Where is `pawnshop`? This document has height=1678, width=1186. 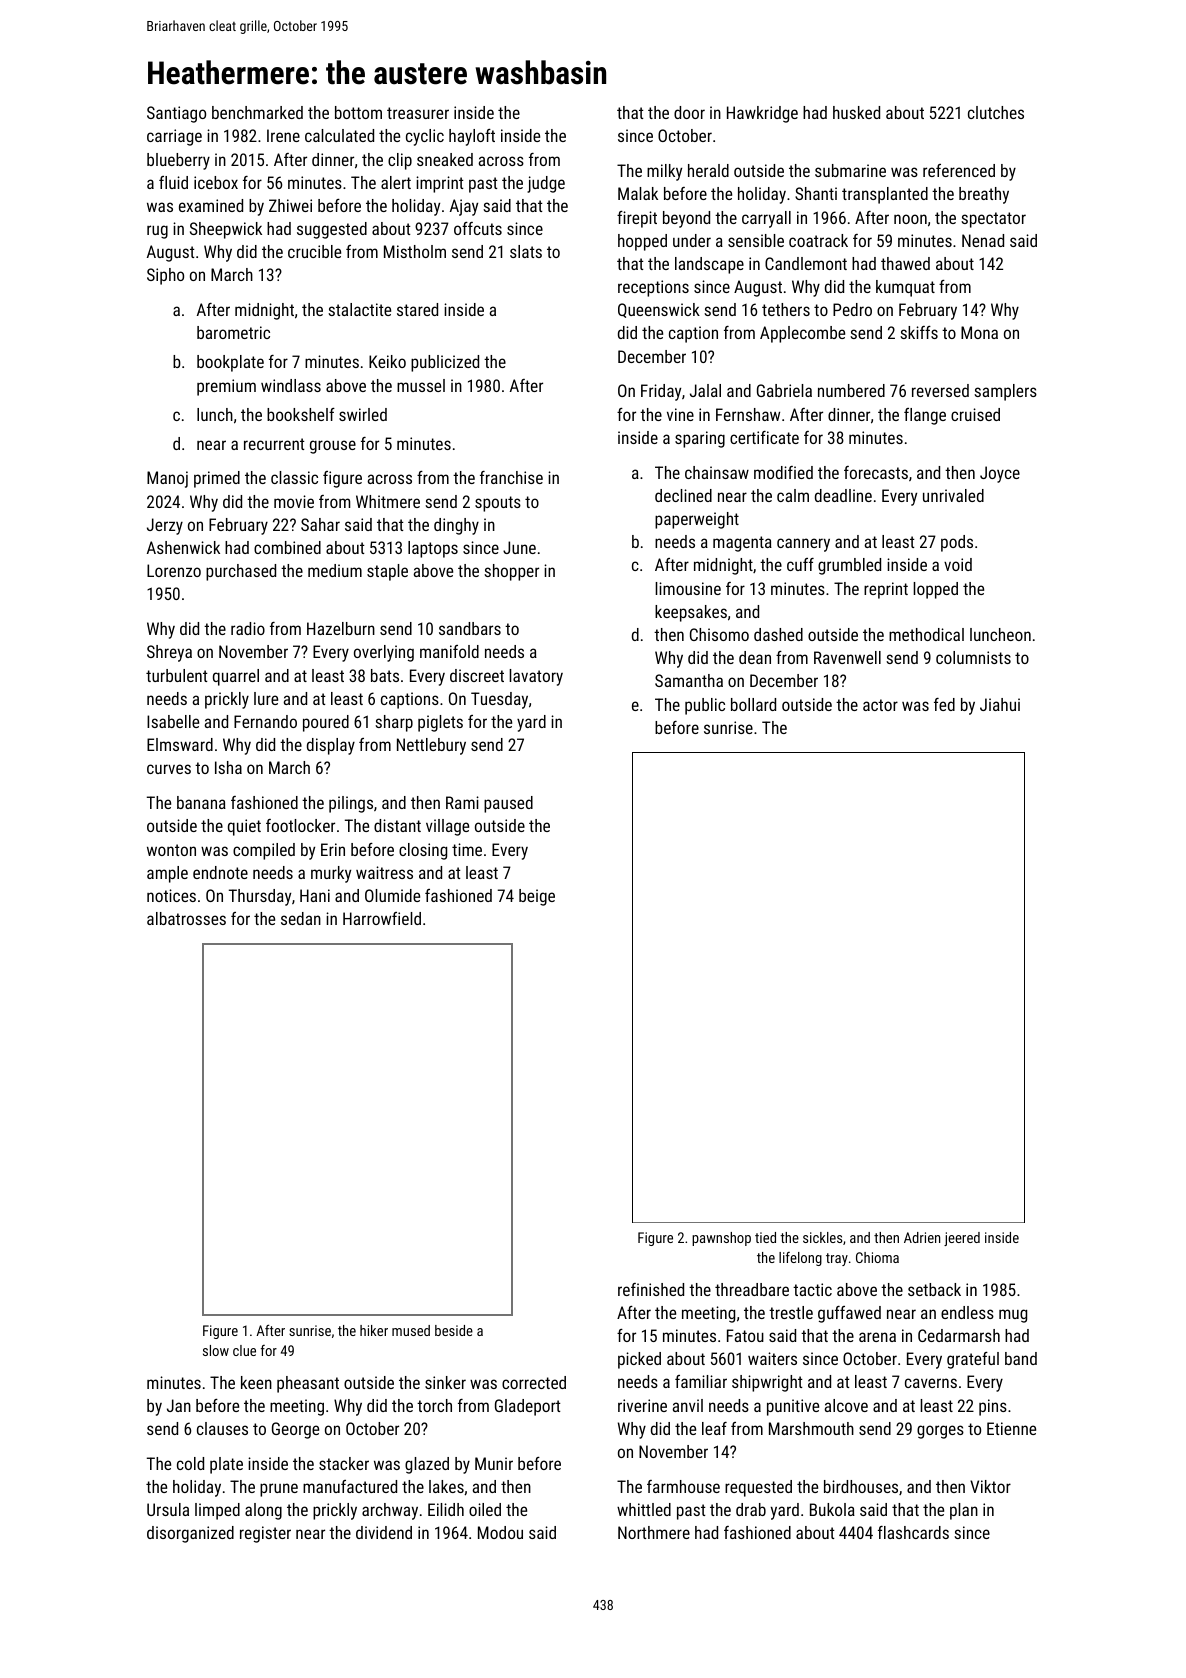 pawnshop is located at coordinates (721, 1239).
